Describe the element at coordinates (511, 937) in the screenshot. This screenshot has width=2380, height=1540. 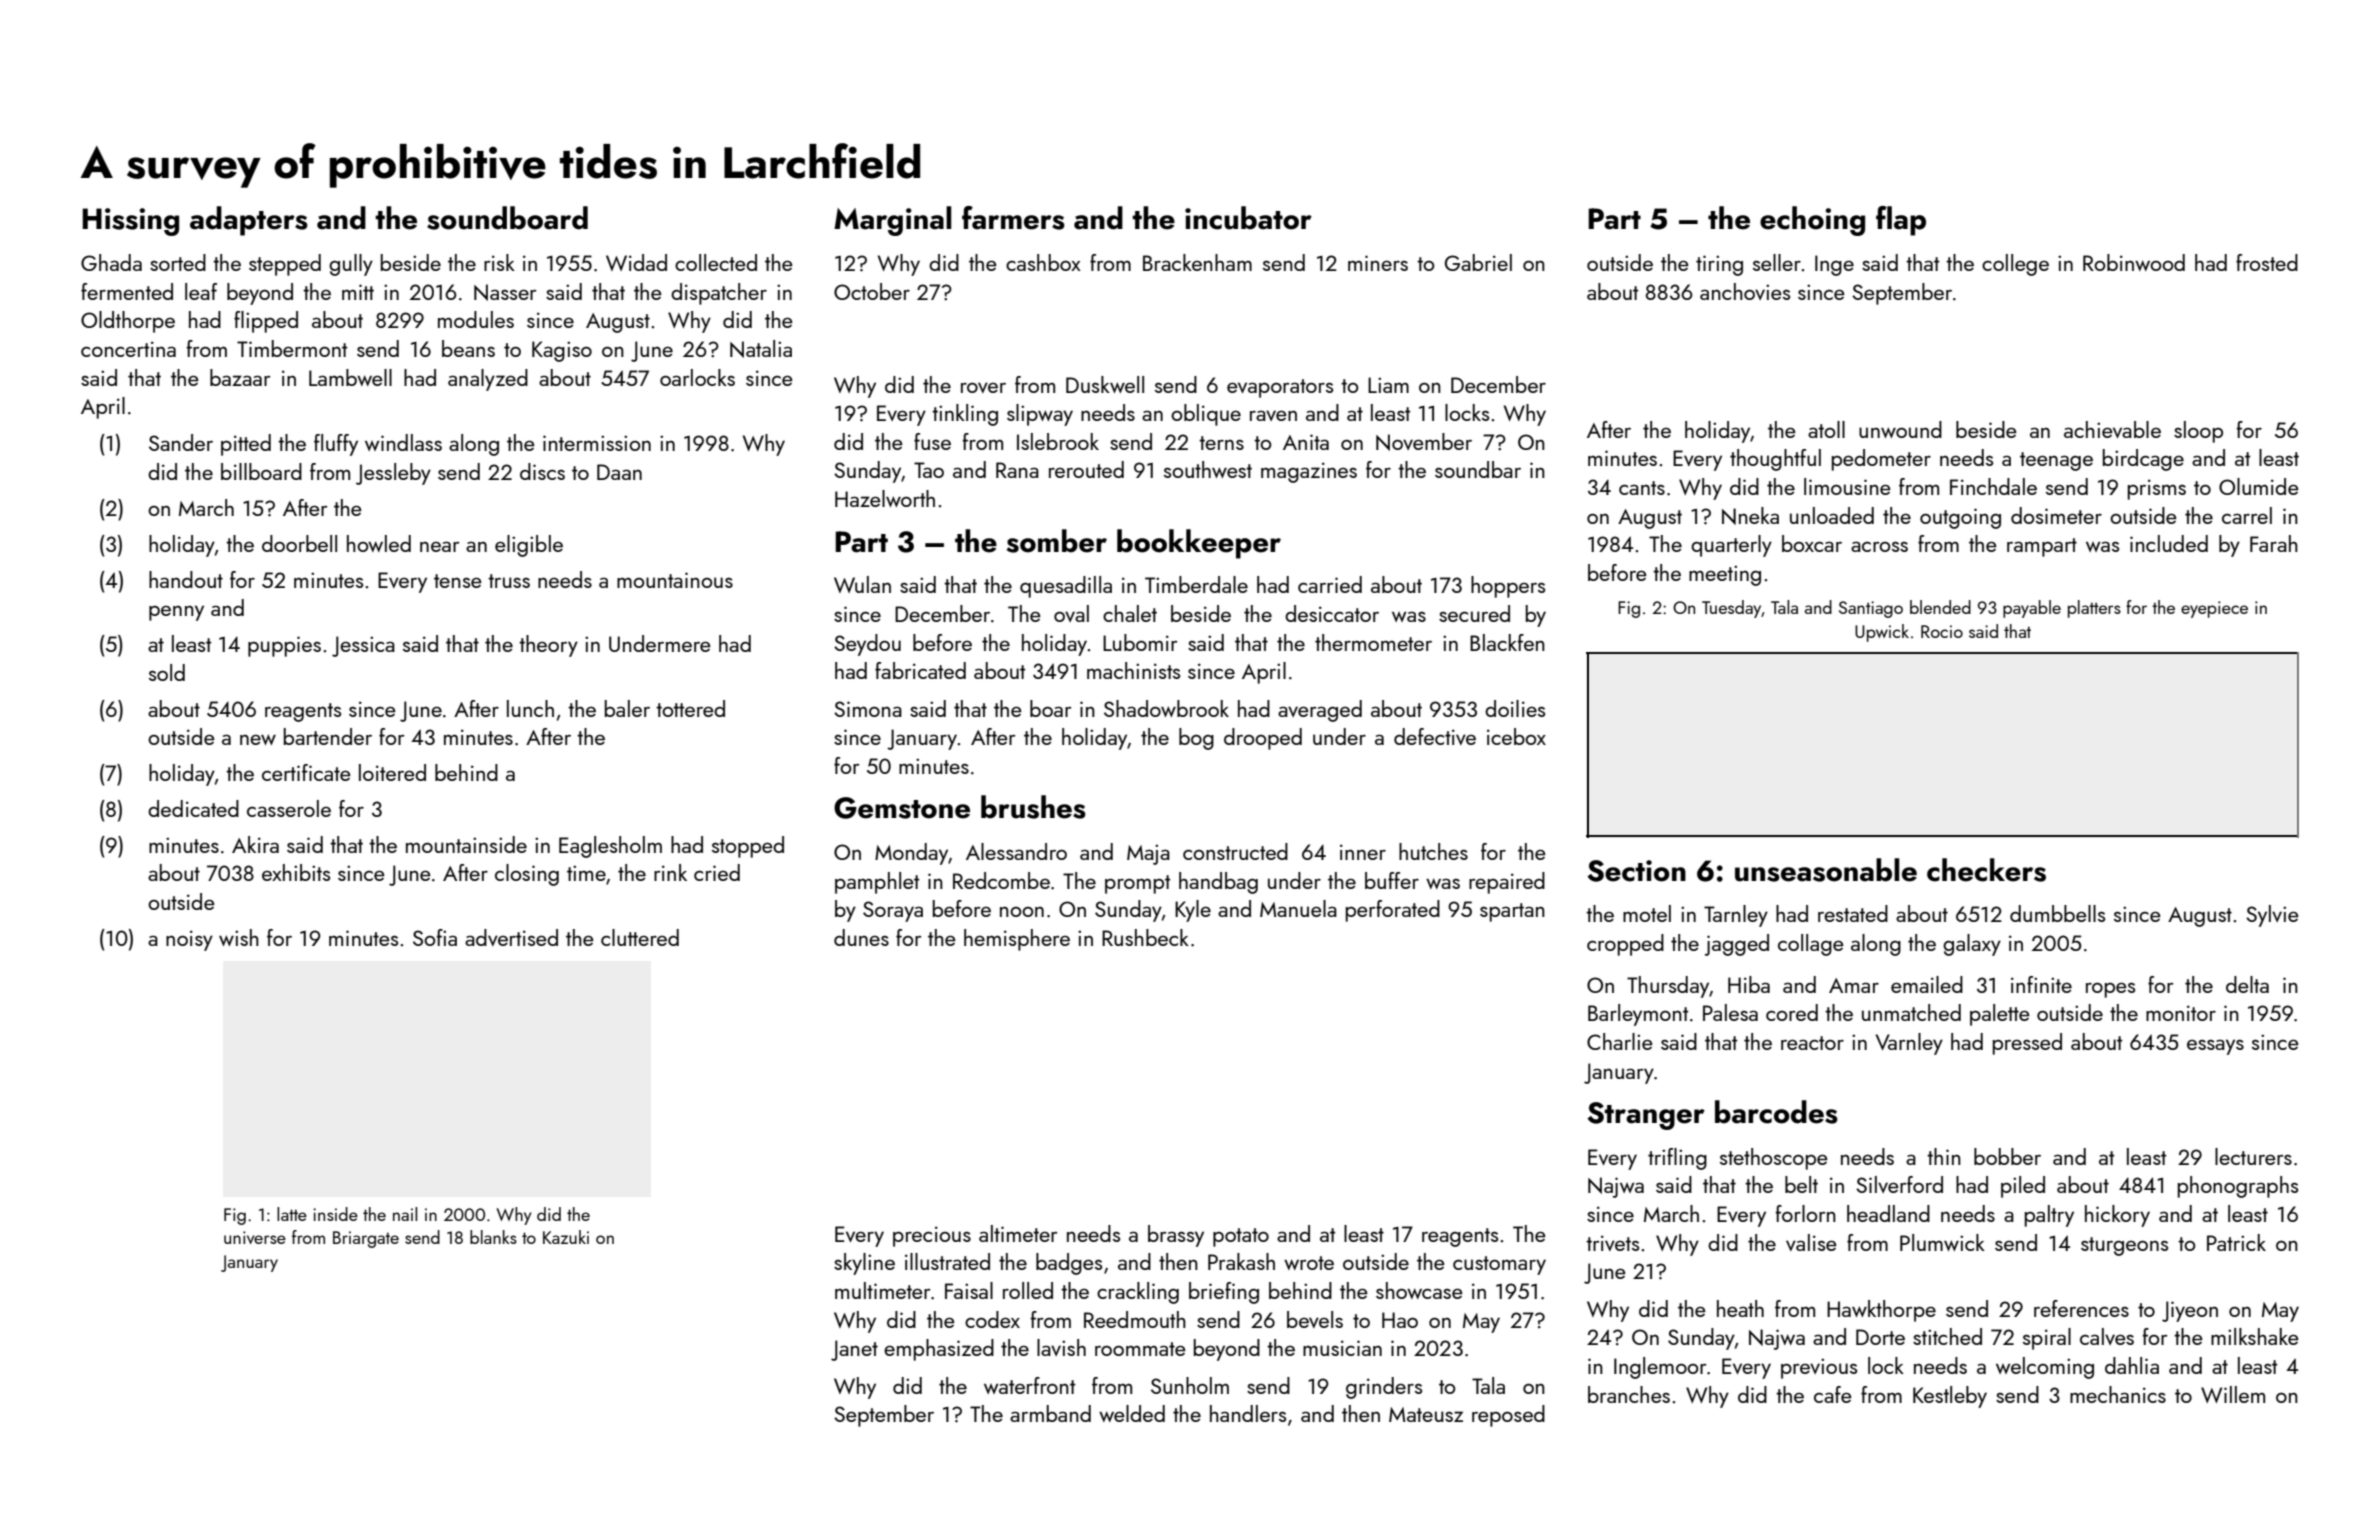
I see `advertised` at that location.
